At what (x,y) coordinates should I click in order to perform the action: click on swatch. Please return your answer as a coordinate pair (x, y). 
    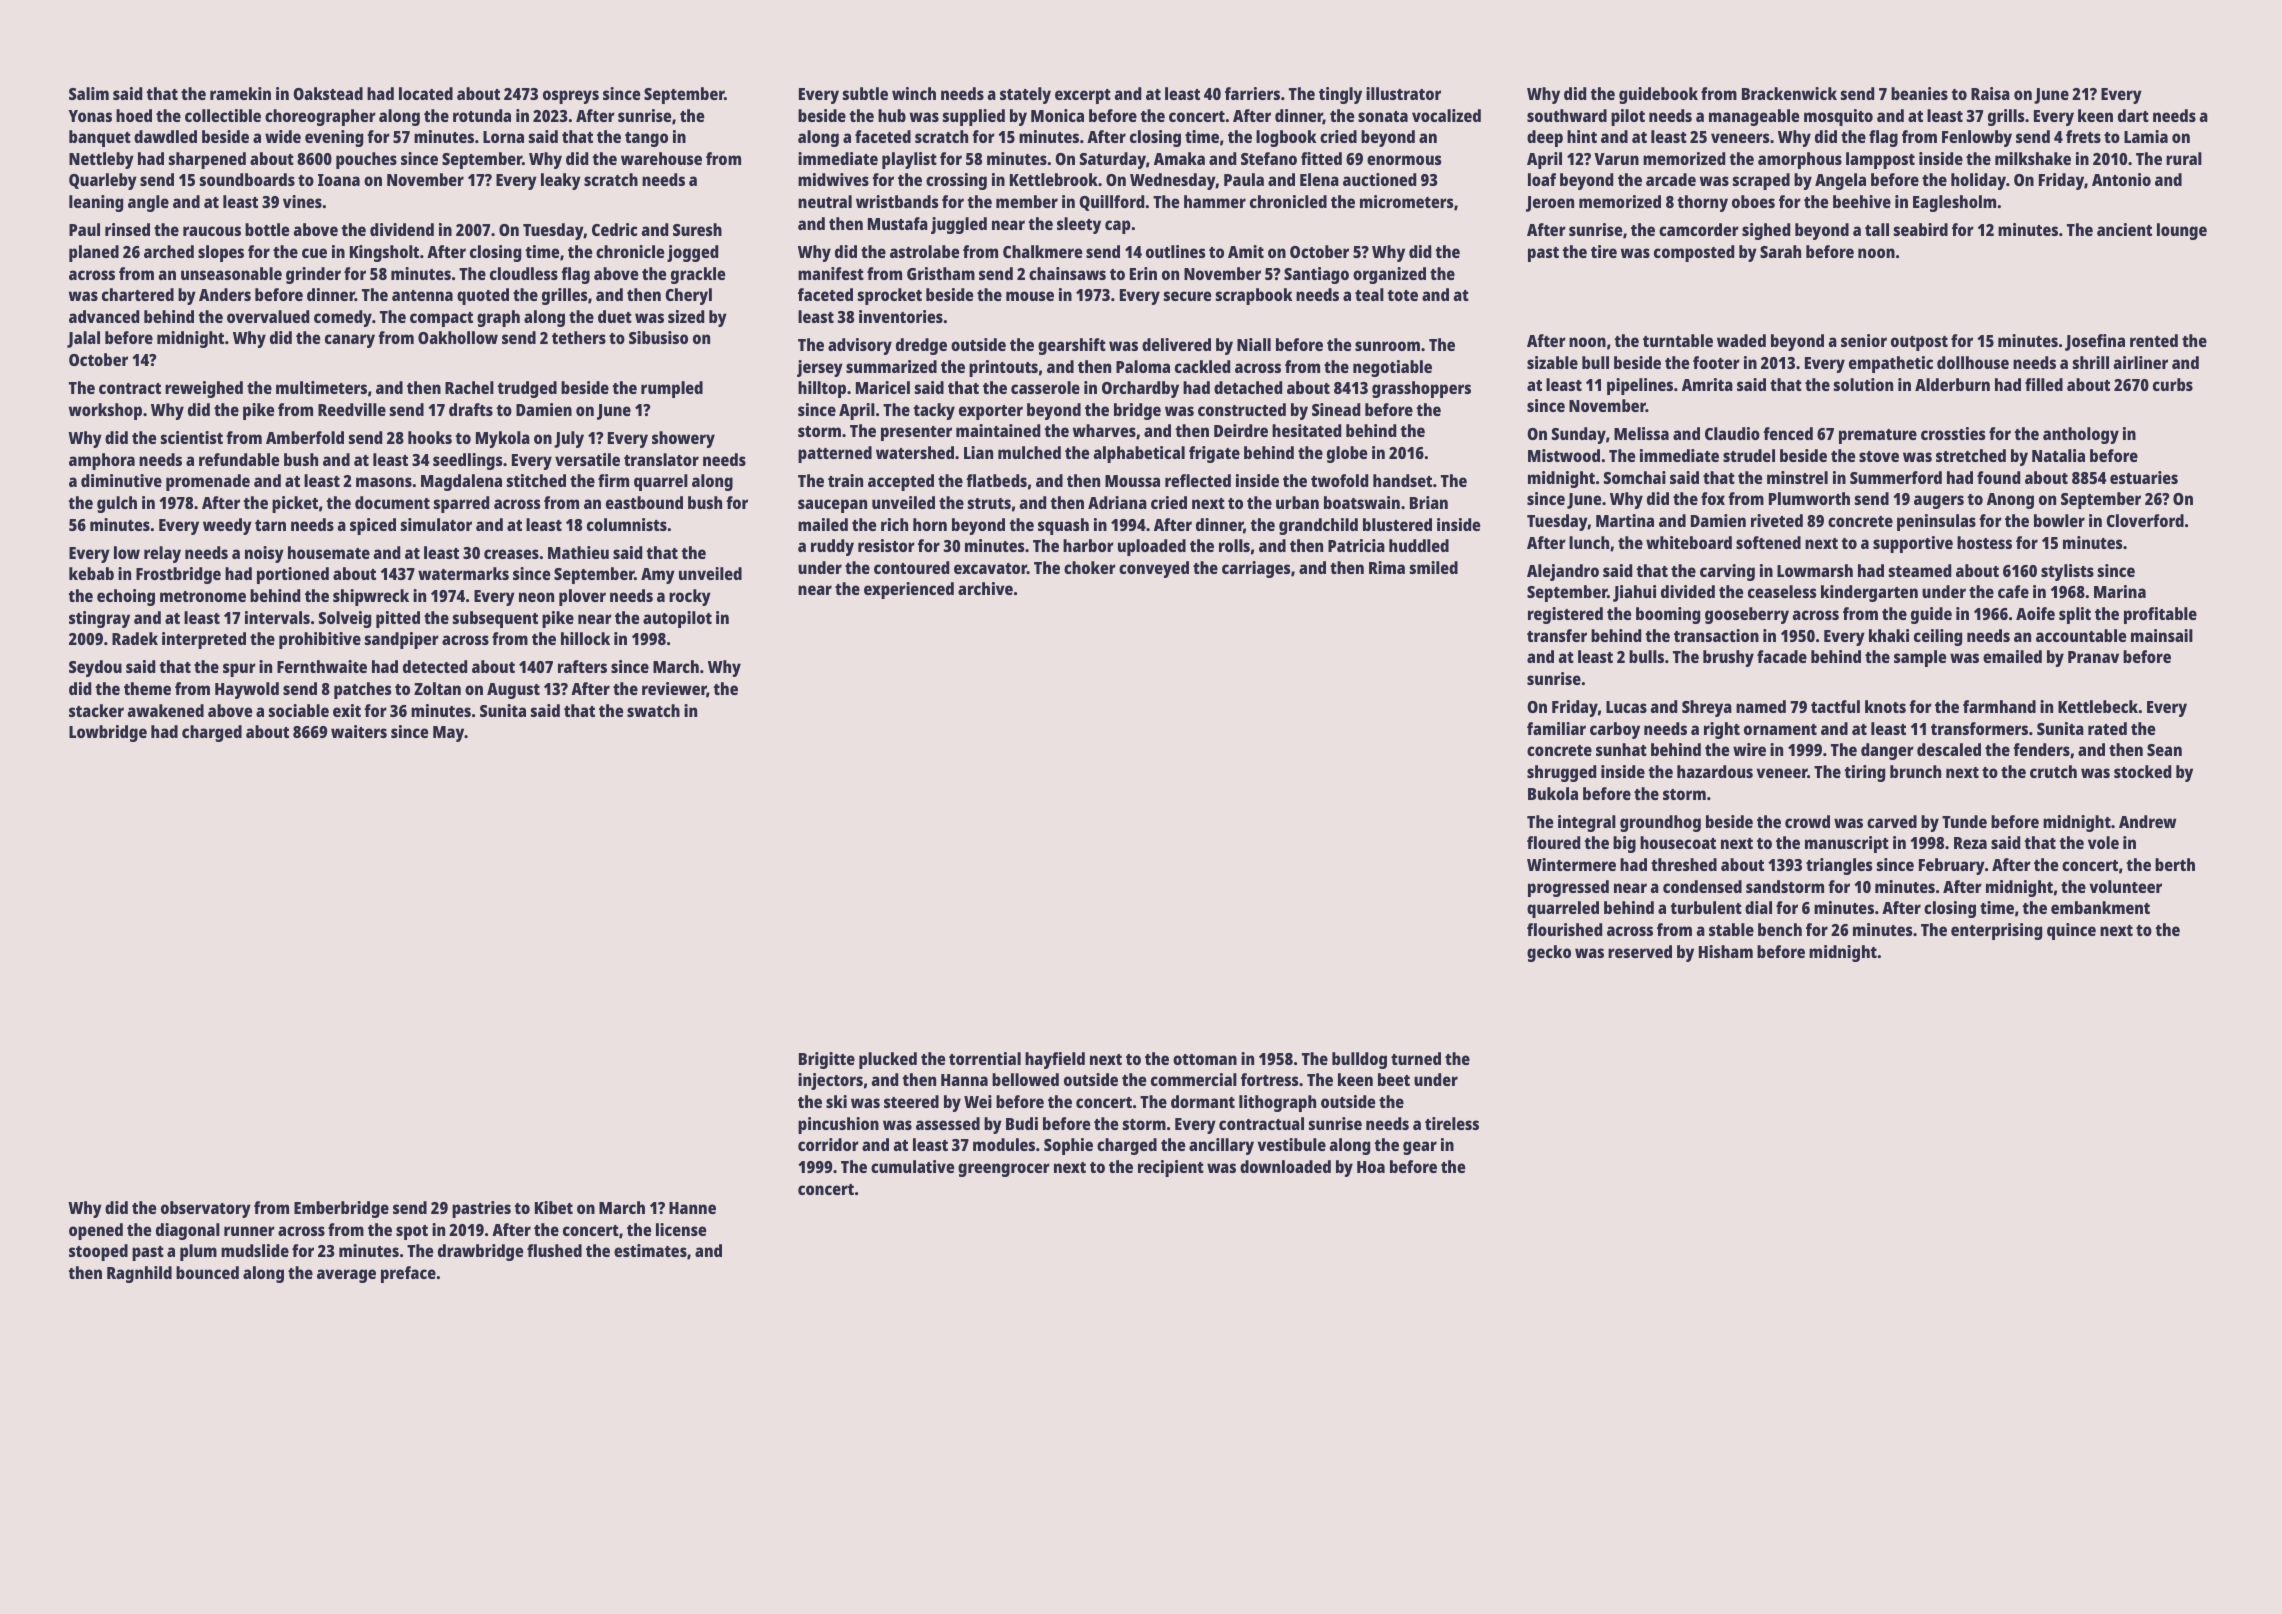
    Looking at the image, I should click on (653, 710).
